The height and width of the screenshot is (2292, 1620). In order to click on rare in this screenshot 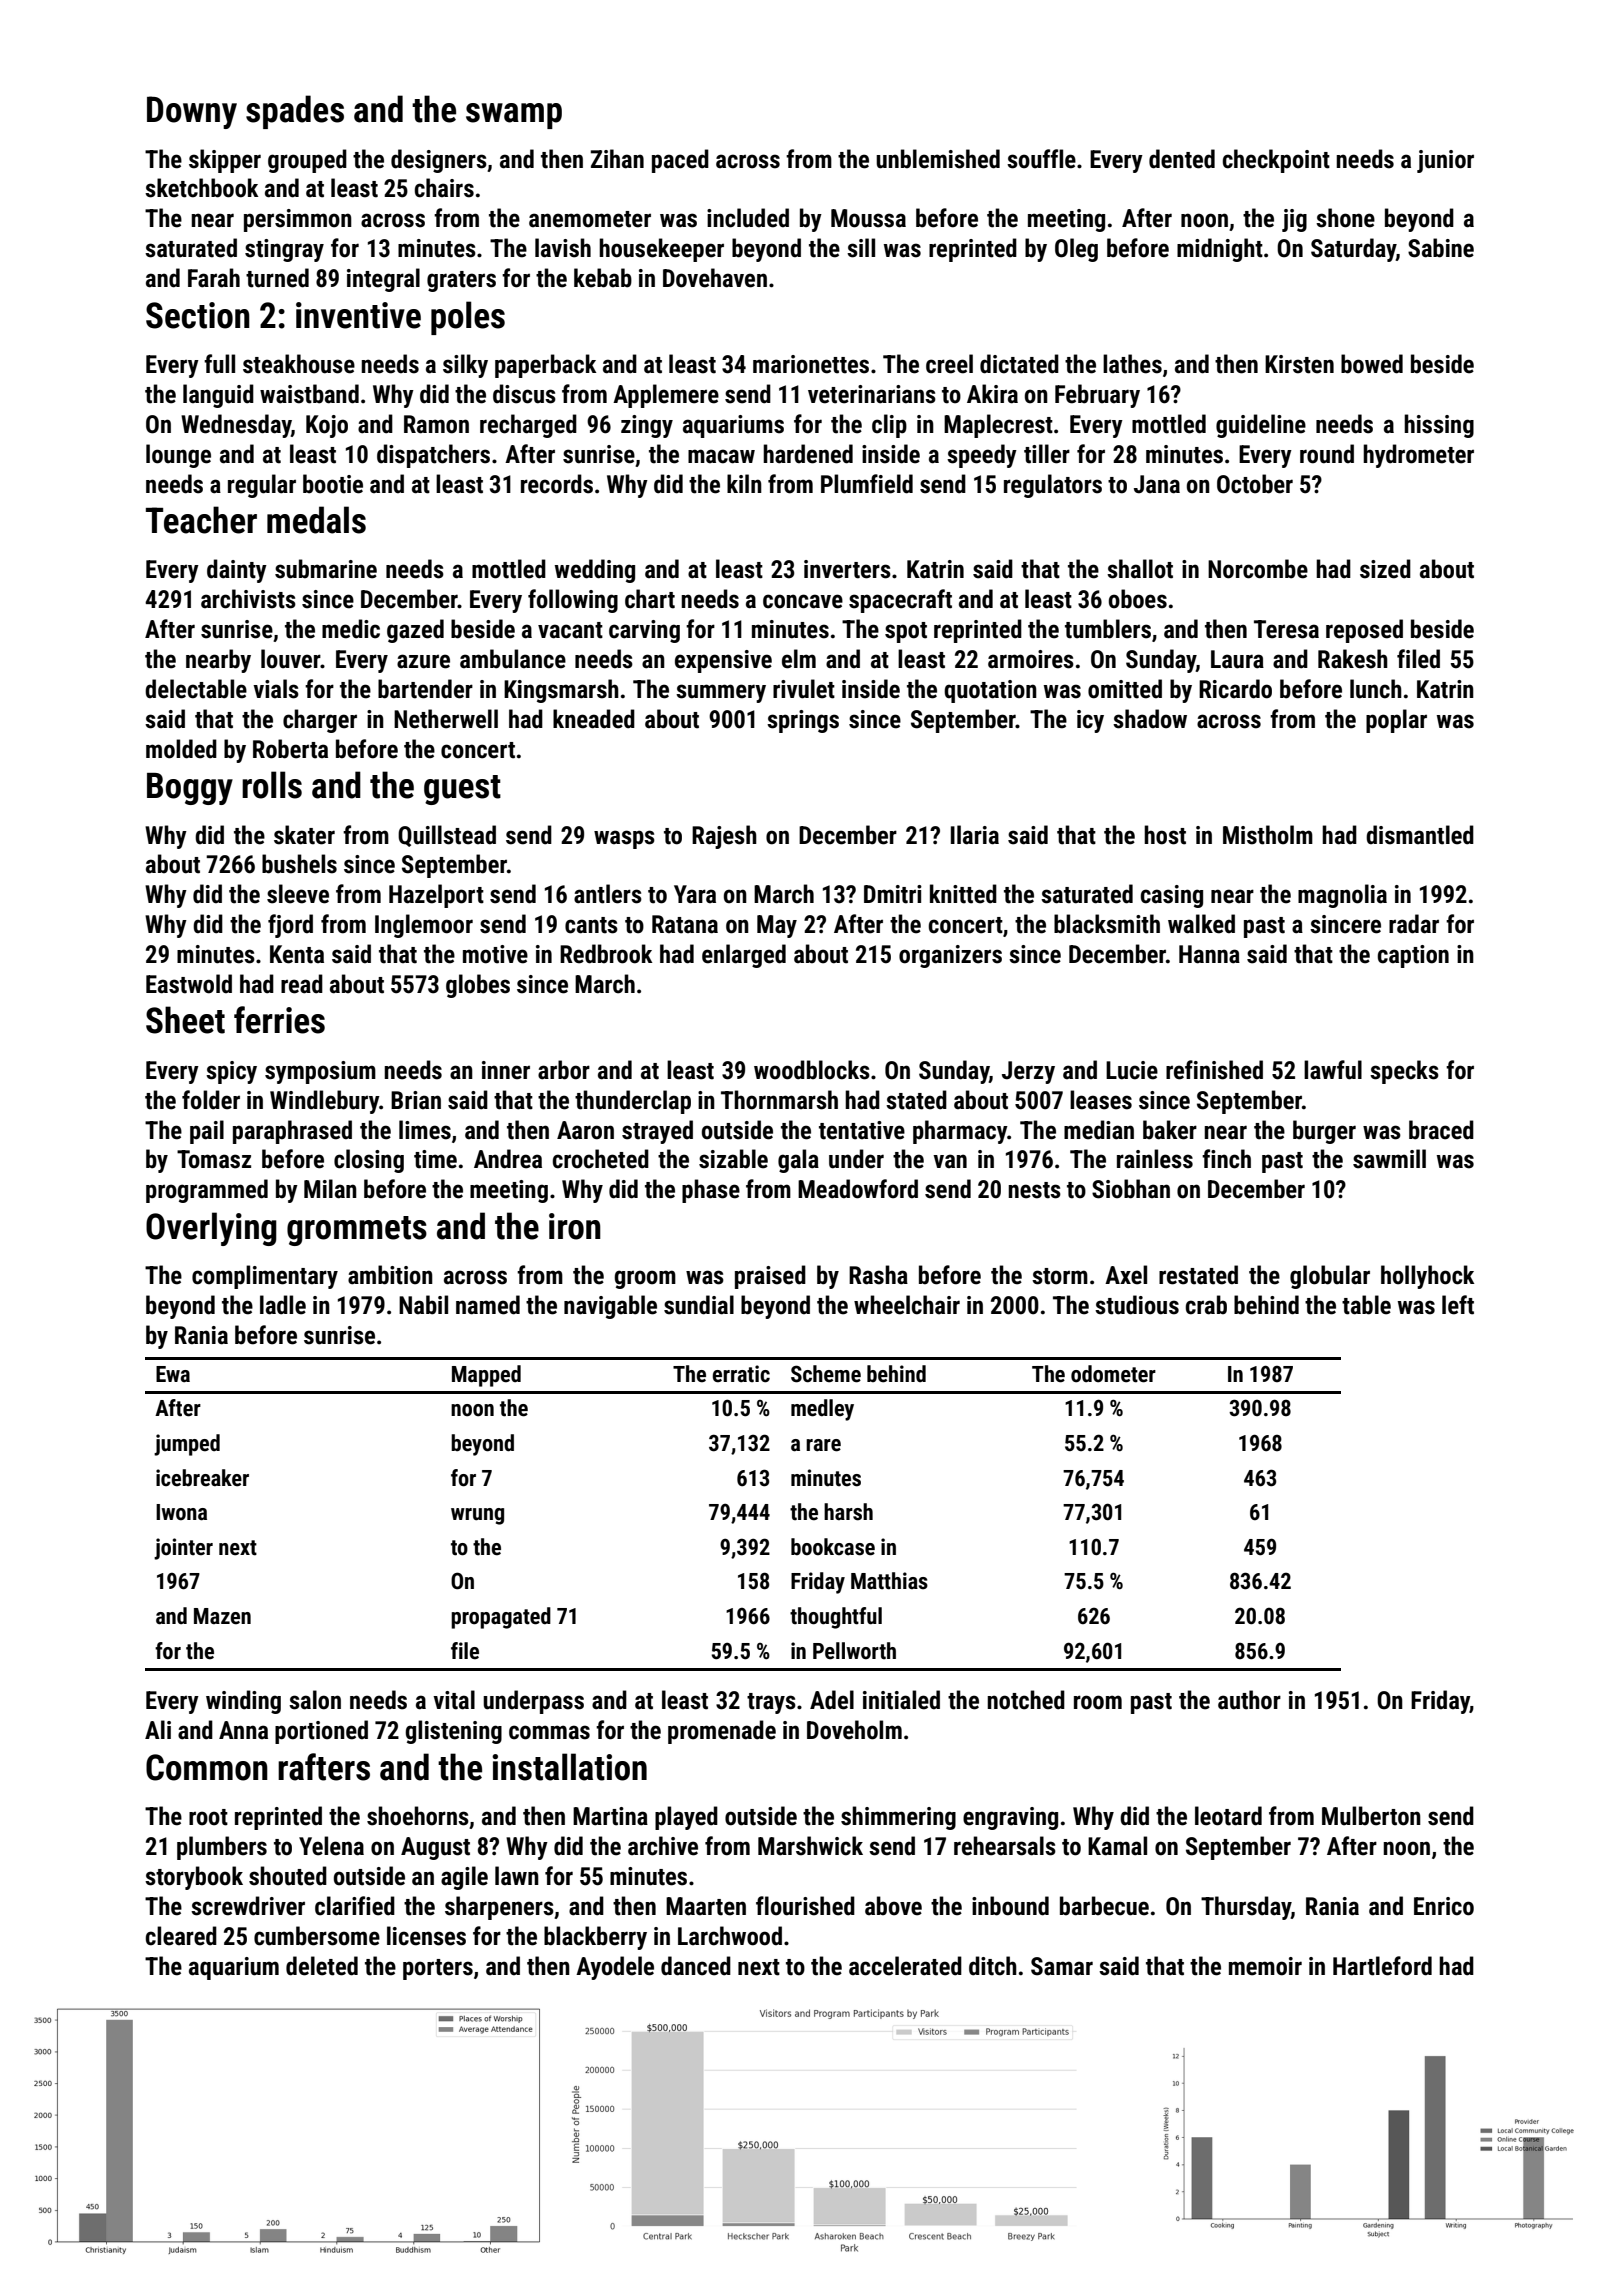, I will do `click(823, 1445)`.
